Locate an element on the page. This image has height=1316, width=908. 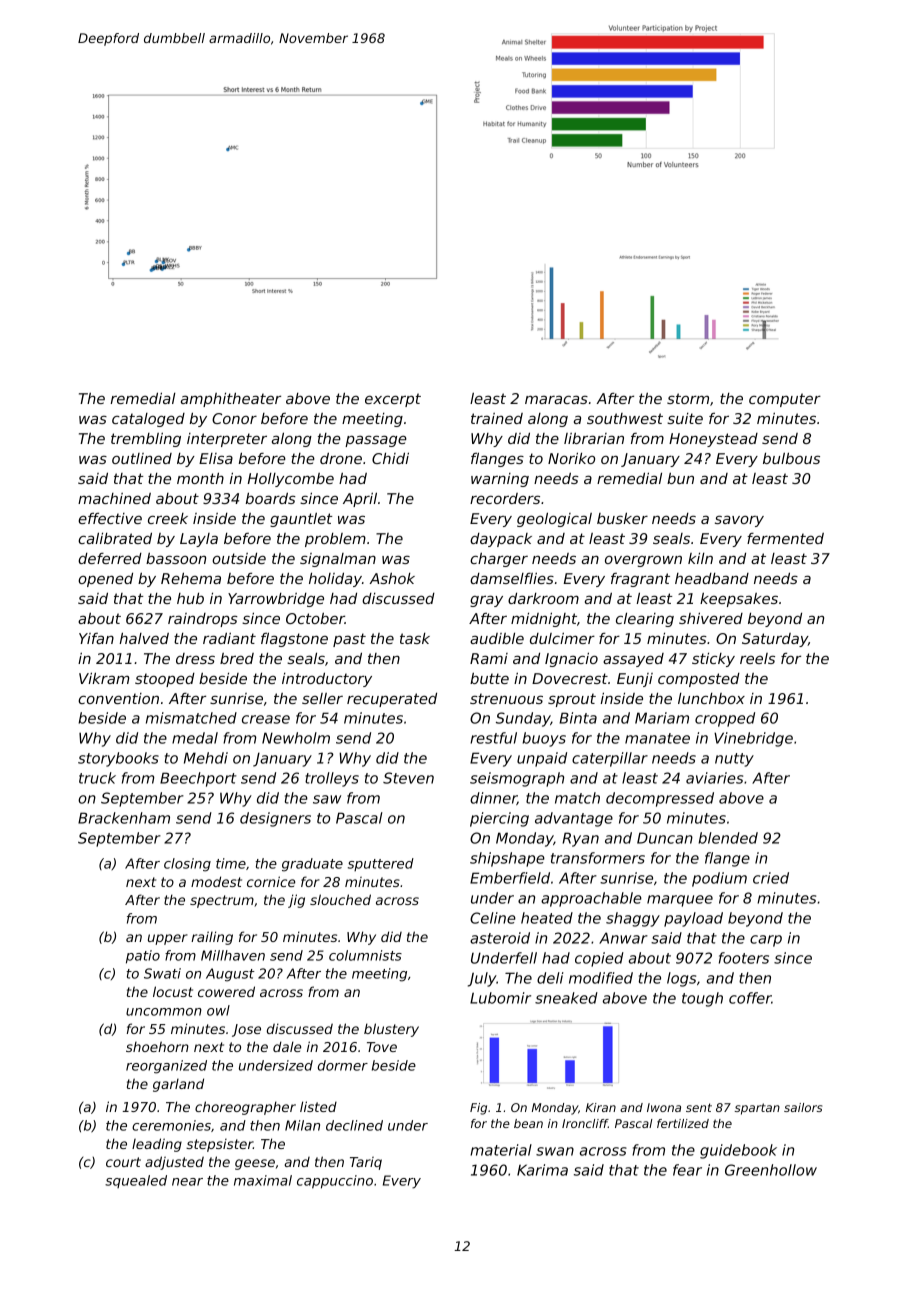
logs is located at coordinates (681, 979).
